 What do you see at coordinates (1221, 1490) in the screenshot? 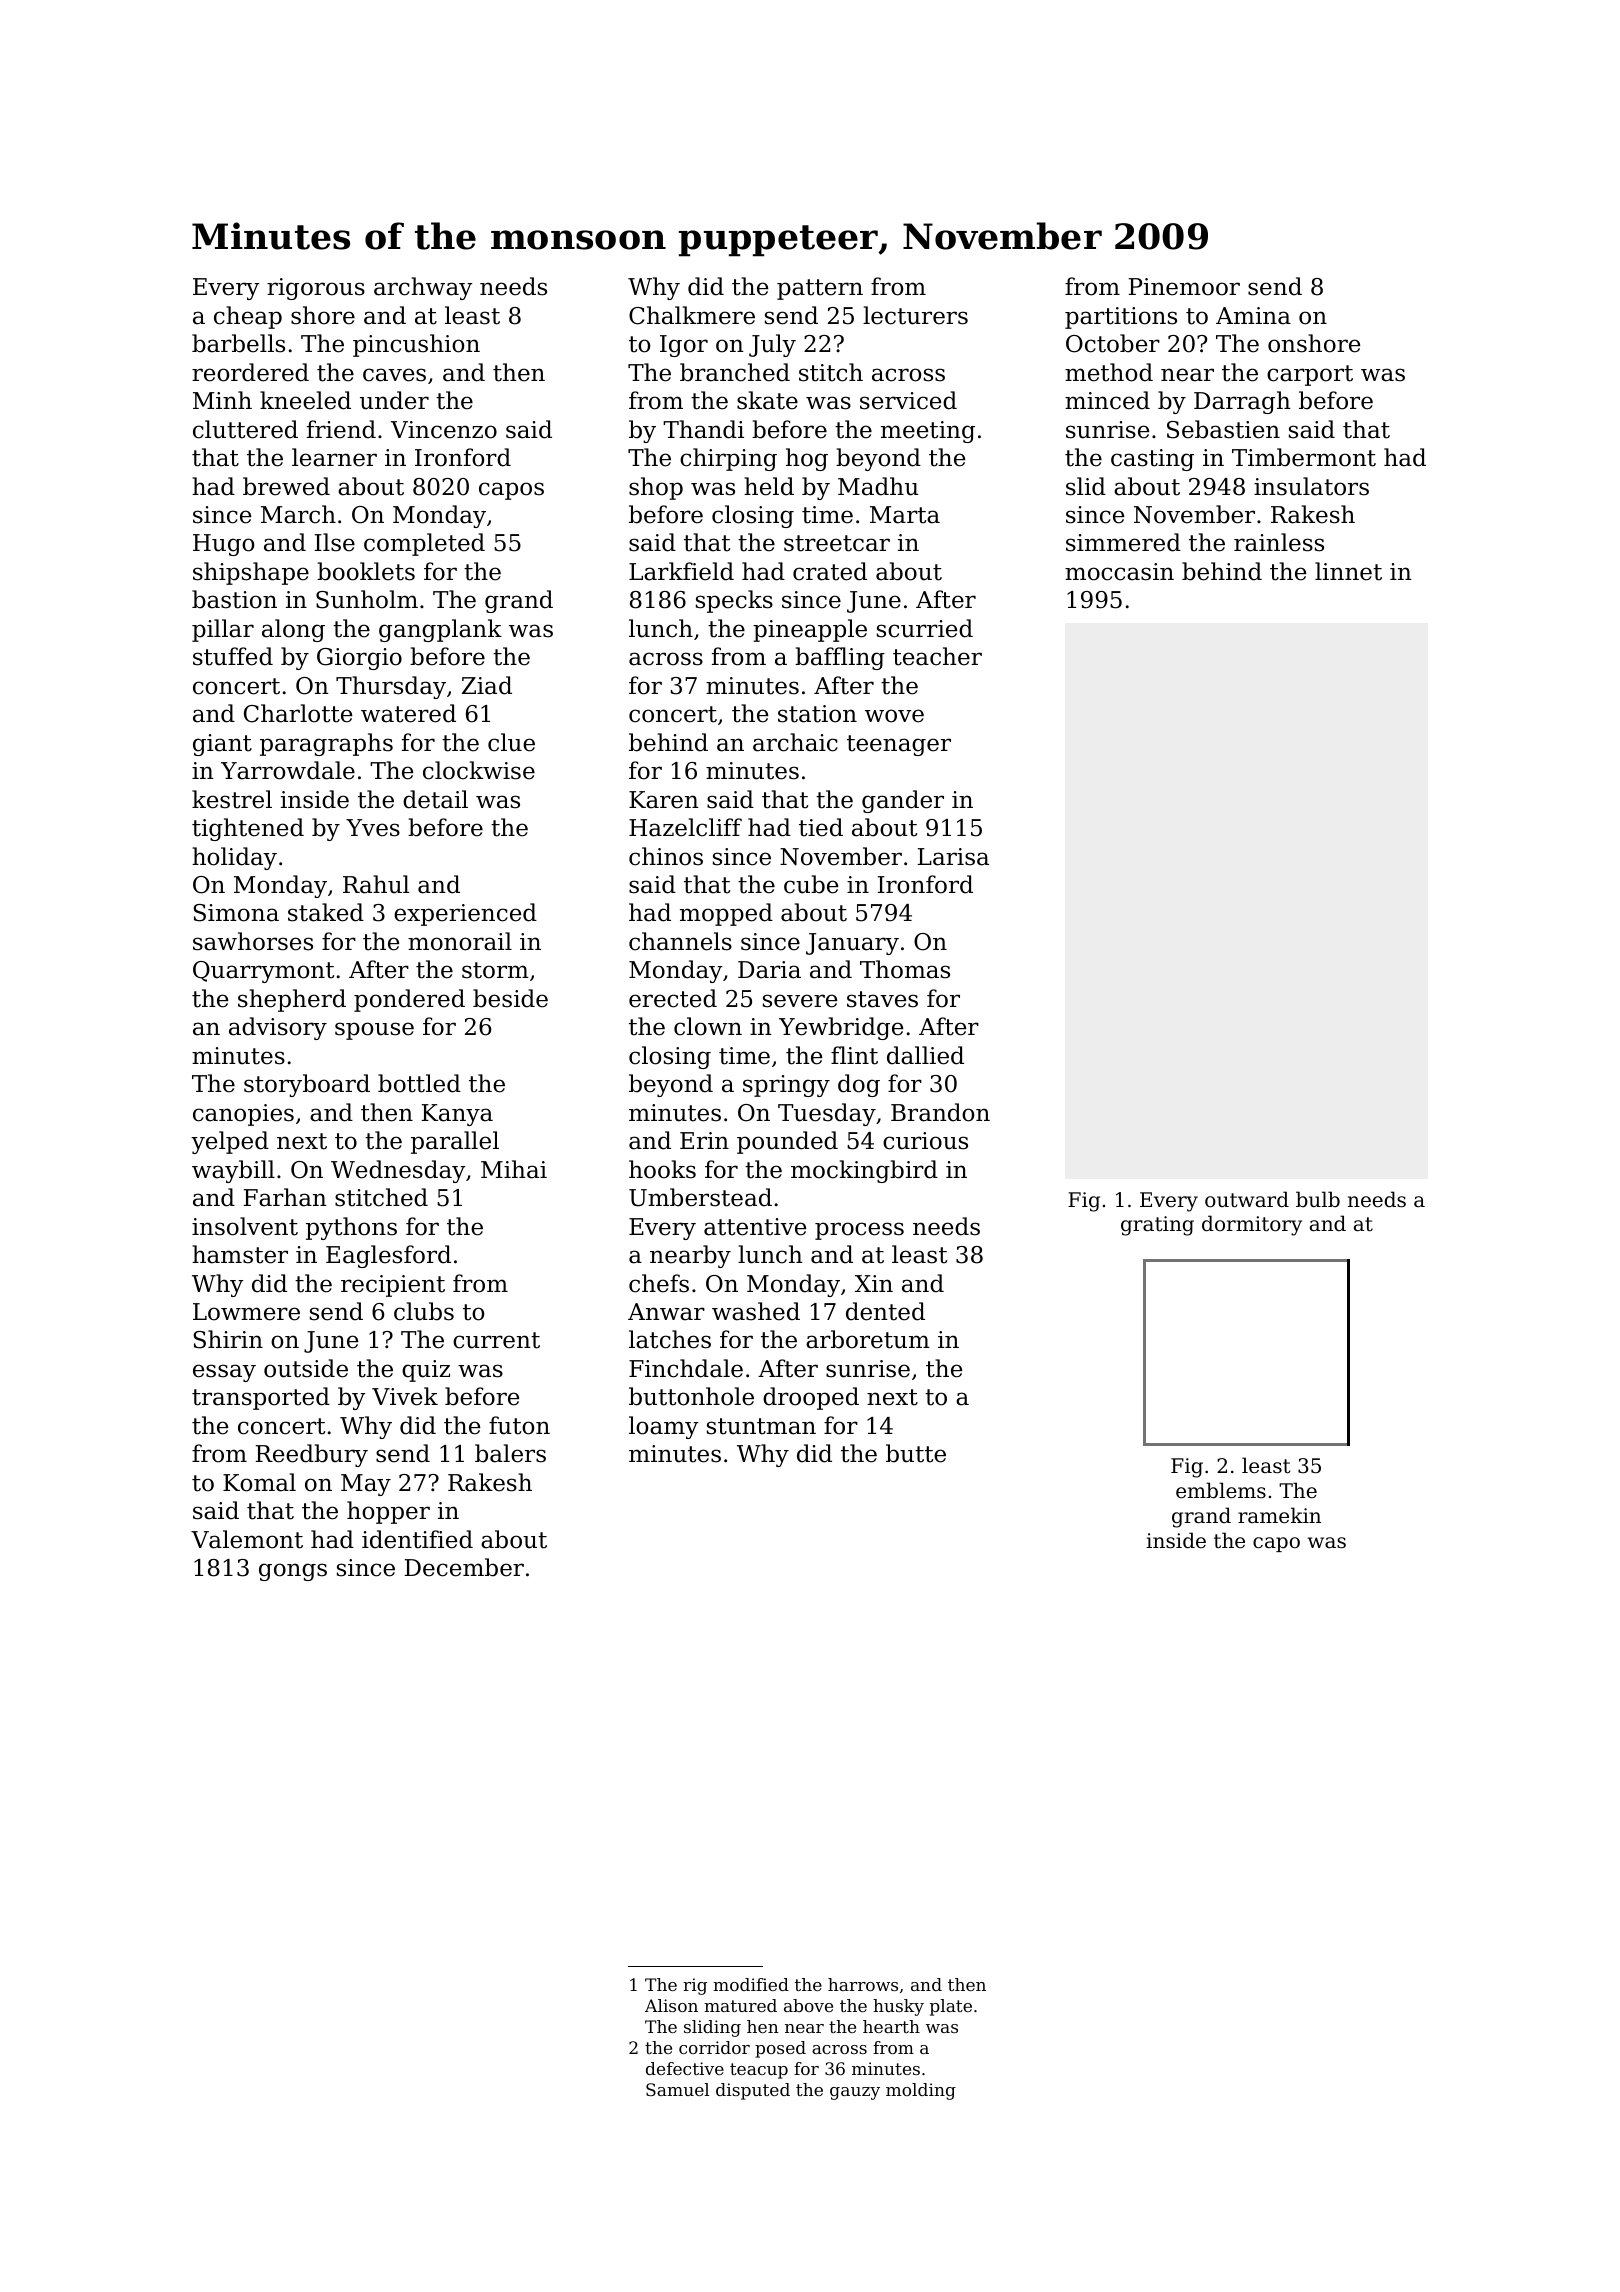
I see `emblems` at bounding box center [1221, 1490].
